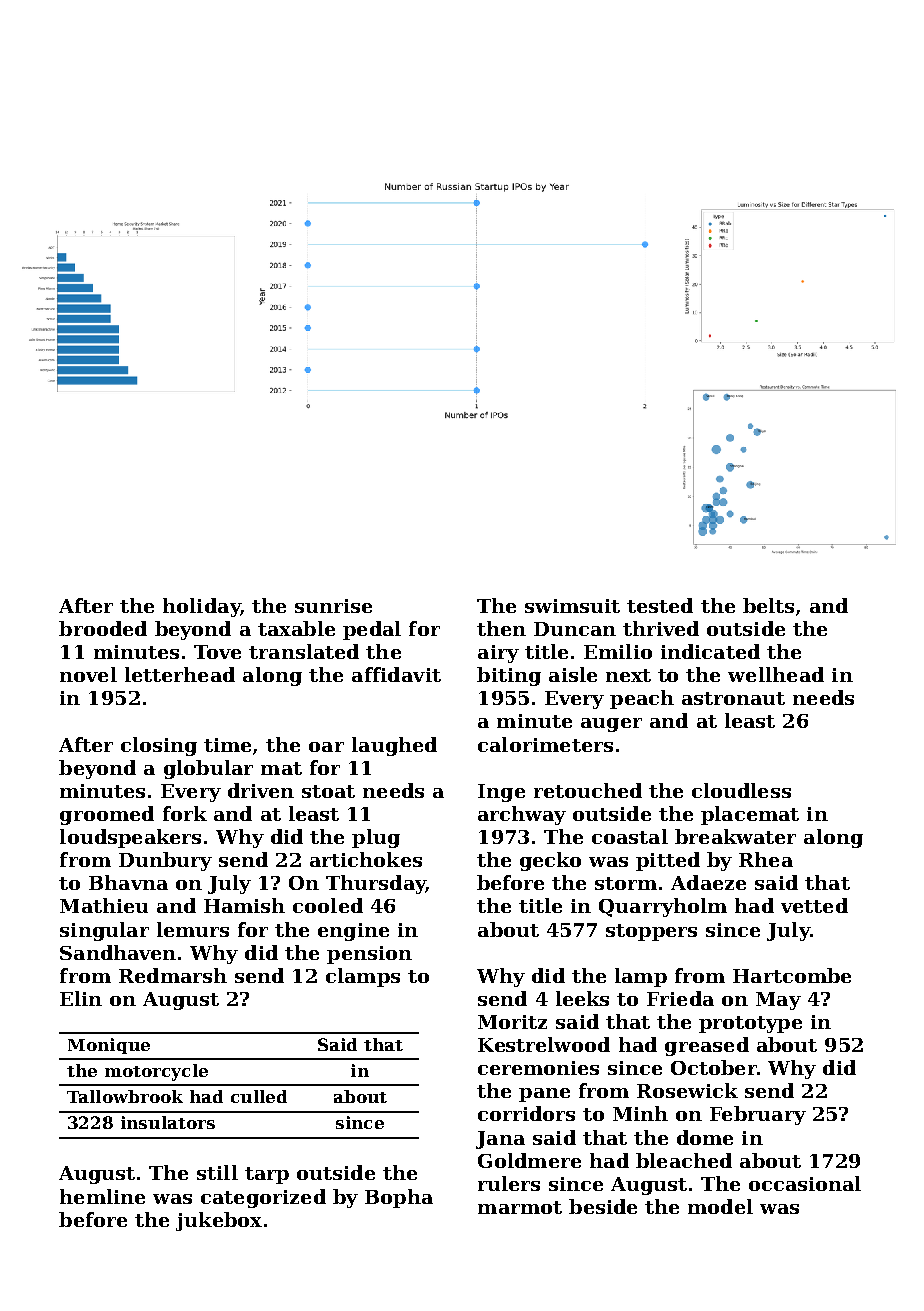  I want to click on affidavit, so click(396, 674).
